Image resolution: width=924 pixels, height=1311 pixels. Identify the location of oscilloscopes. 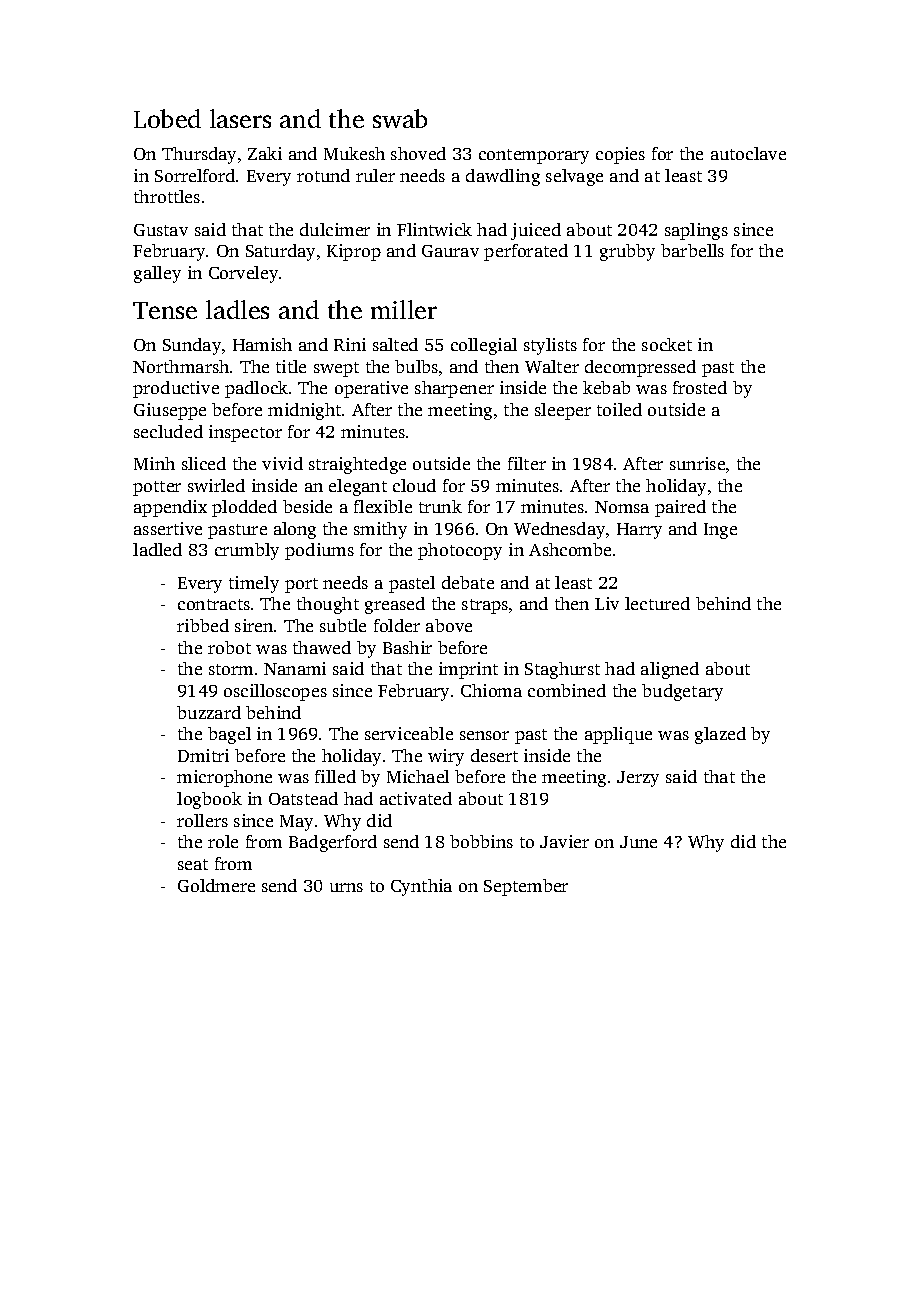
(275, 692).
